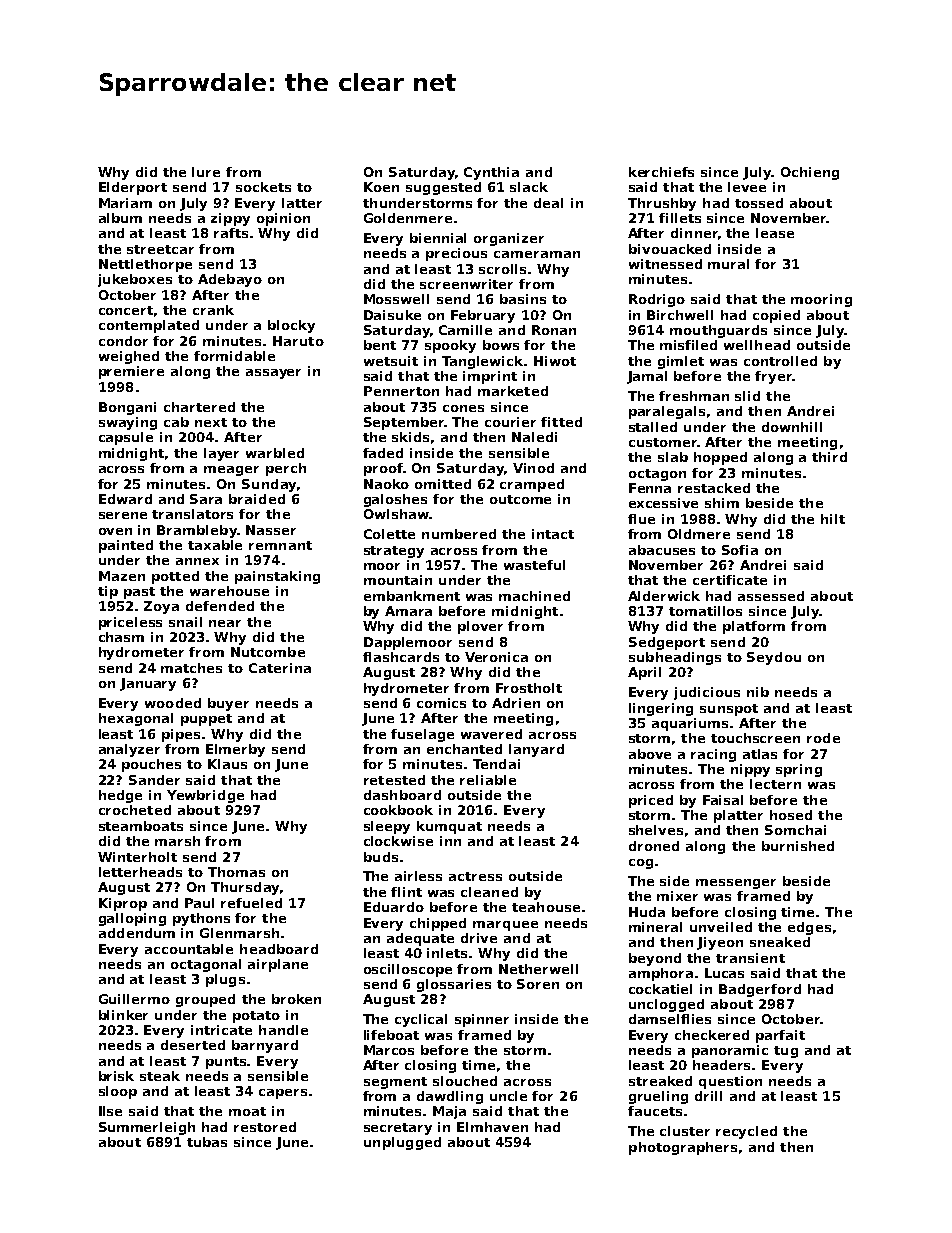 This screenshot has width=952, height=1233. Describe the element at coordinates (283, 1030) in the screenshot. I see `handle` at that location.
